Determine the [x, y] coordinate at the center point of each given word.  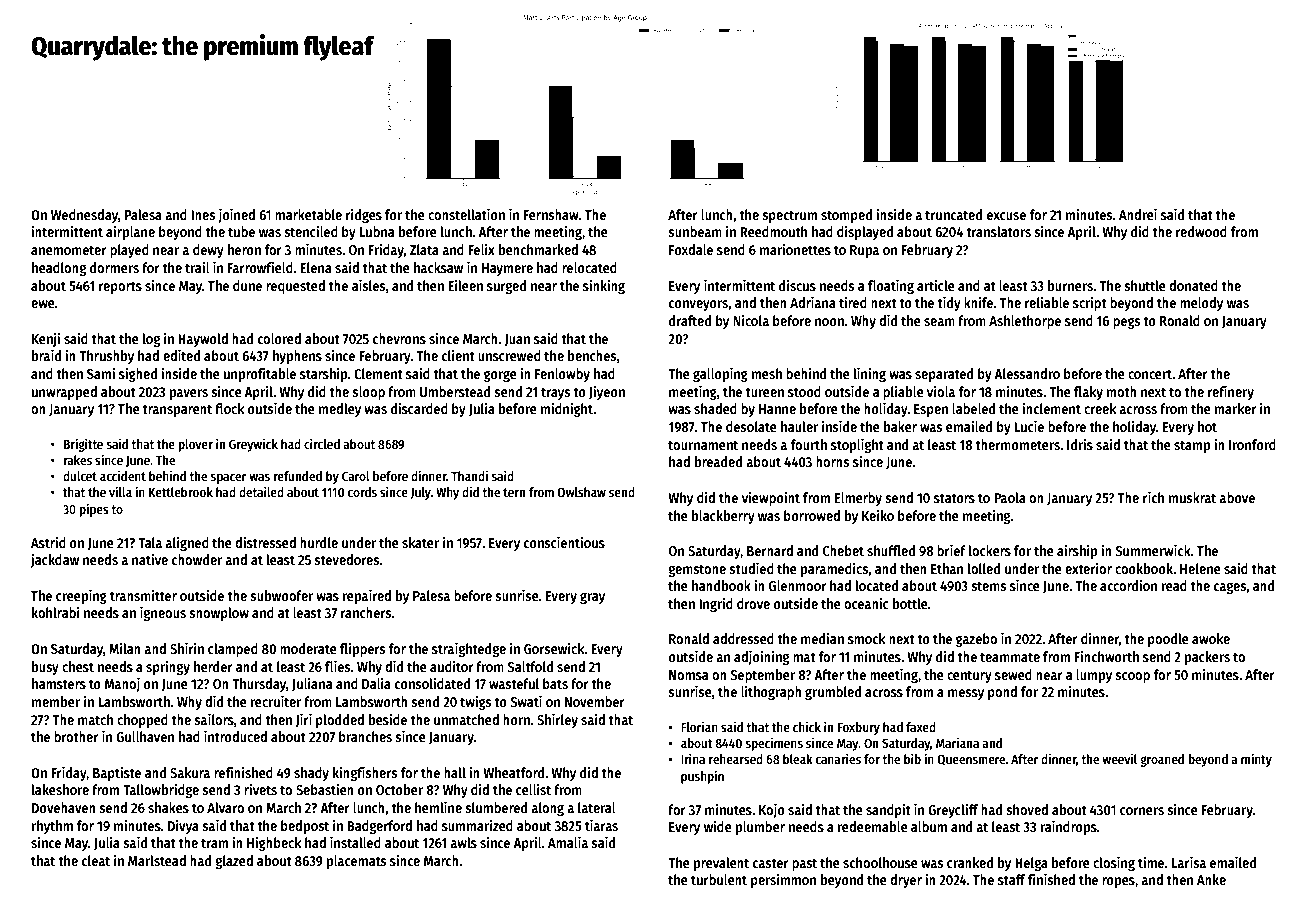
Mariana [957, 742]
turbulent [719, 879]
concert [1150, 374]
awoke [1211, 638]
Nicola [751, 320]
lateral [597, 807]
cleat [96, 860]
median [822, 638]
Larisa [1189, 862]
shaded [715, 408]
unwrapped [64, 393]
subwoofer [281, 595]
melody [1201, 304]
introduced [235, 736]
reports [120, 287]
